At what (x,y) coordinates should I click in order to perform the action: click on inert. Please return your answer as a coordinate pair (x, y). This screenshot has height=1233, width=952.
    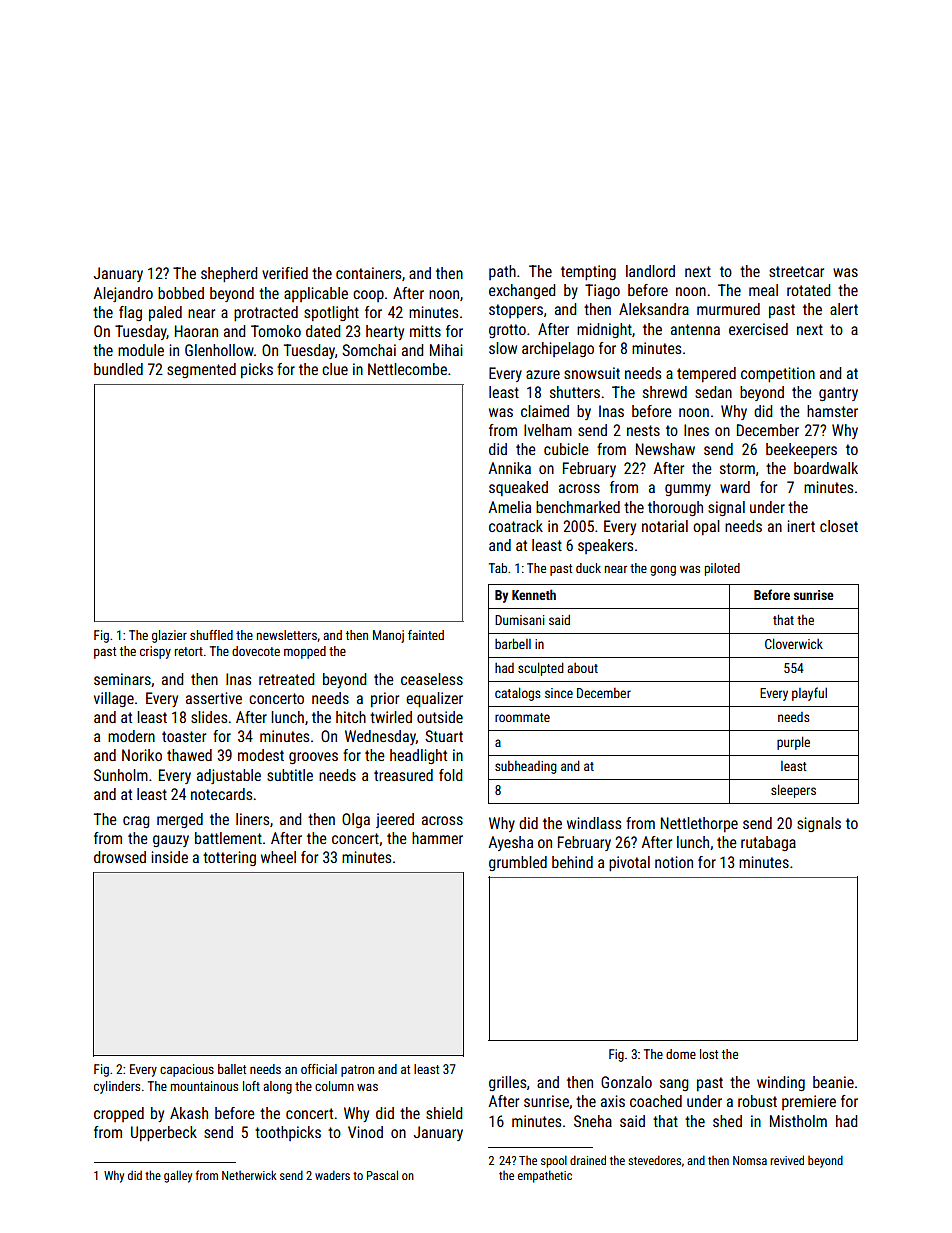
    Looking at the image, I should click on (801, 526).
